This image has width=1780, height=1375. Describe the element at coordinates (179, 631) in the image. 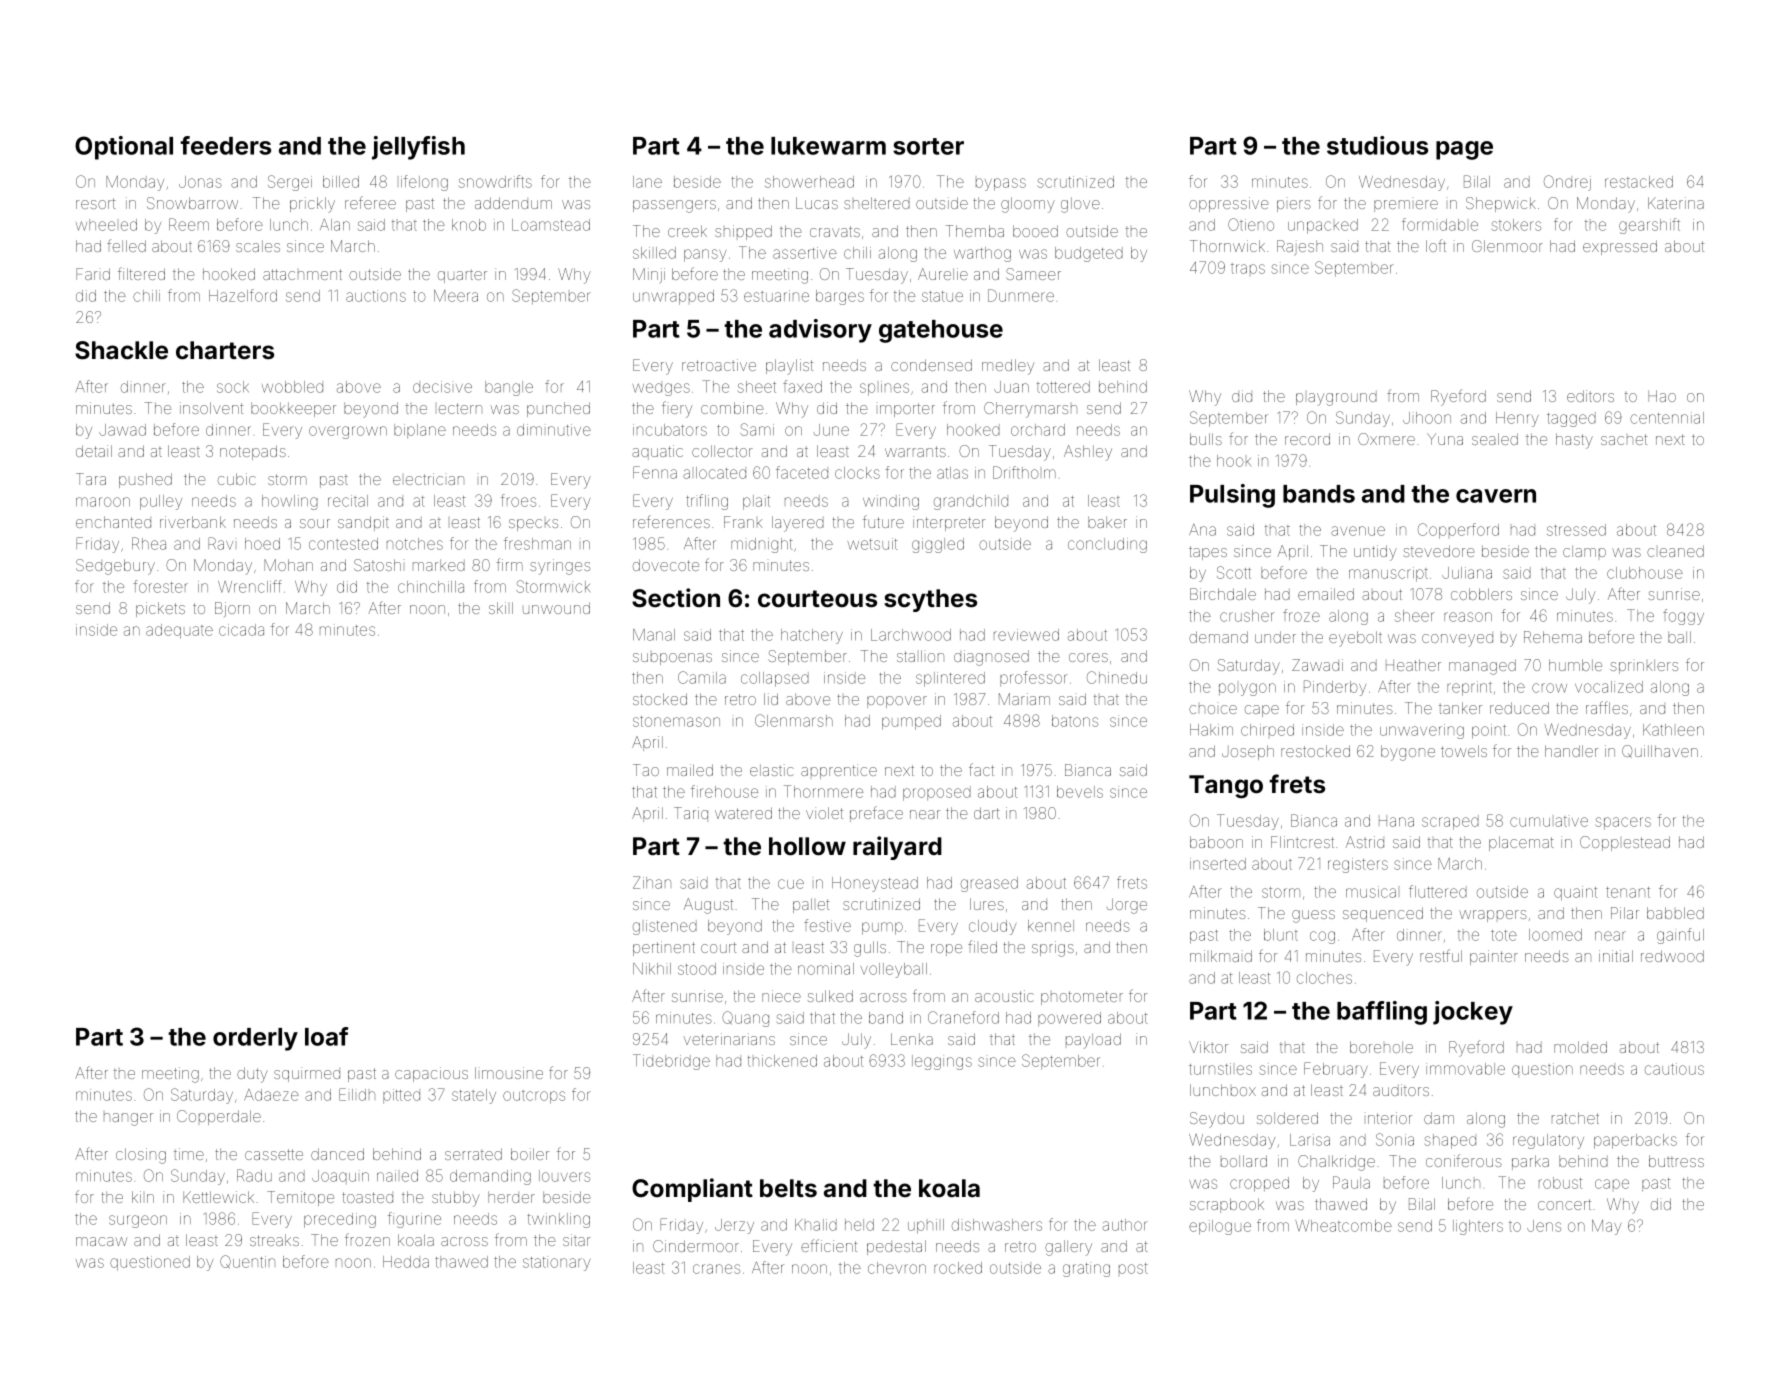

I see `adequate` at that location.
